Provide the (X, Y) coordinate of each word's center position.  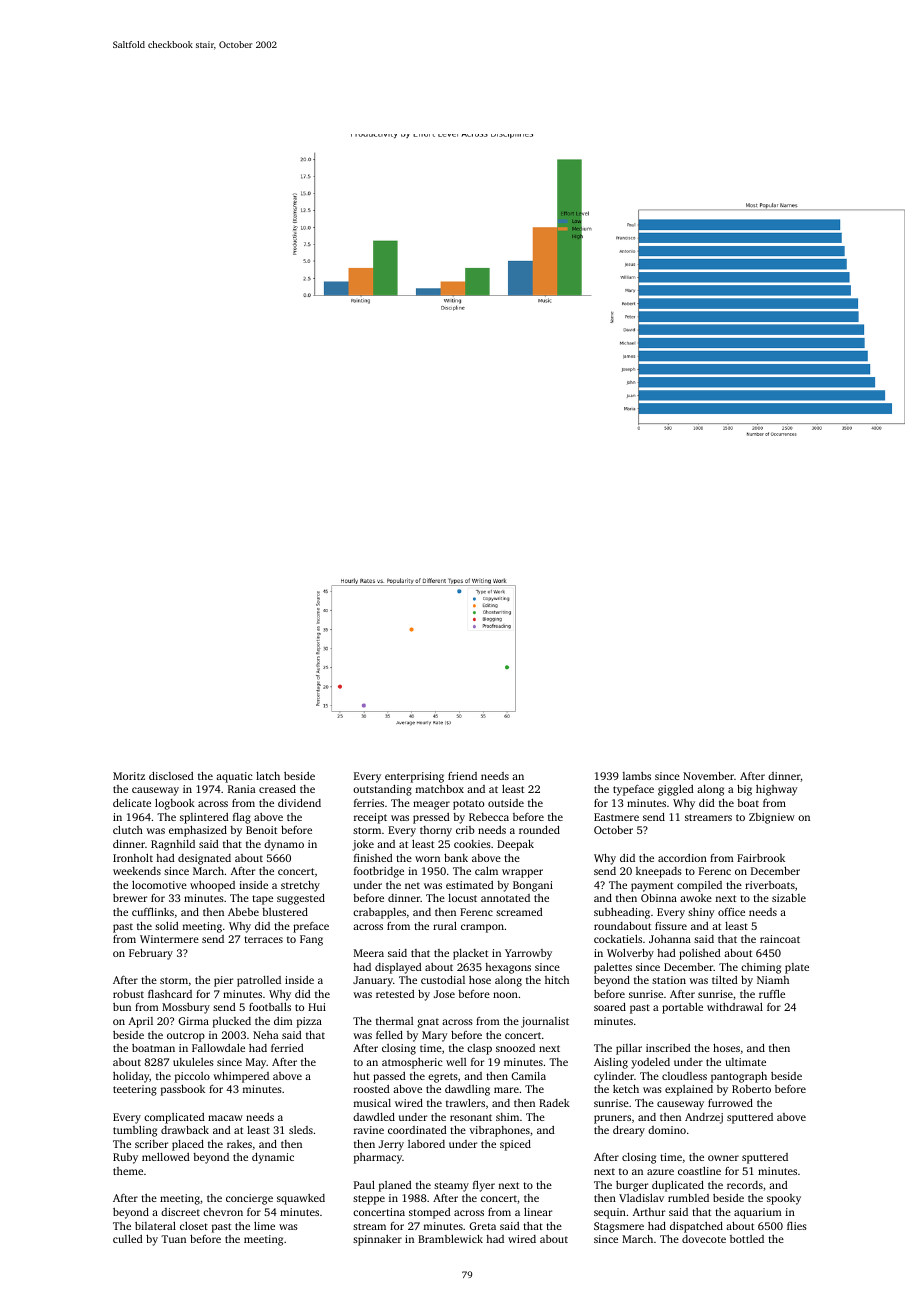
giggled (676, 790)
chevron (223, 1212)
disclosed (171, 776)
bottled (747, 1239)
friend (462, 776)
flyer (484, 1186)
